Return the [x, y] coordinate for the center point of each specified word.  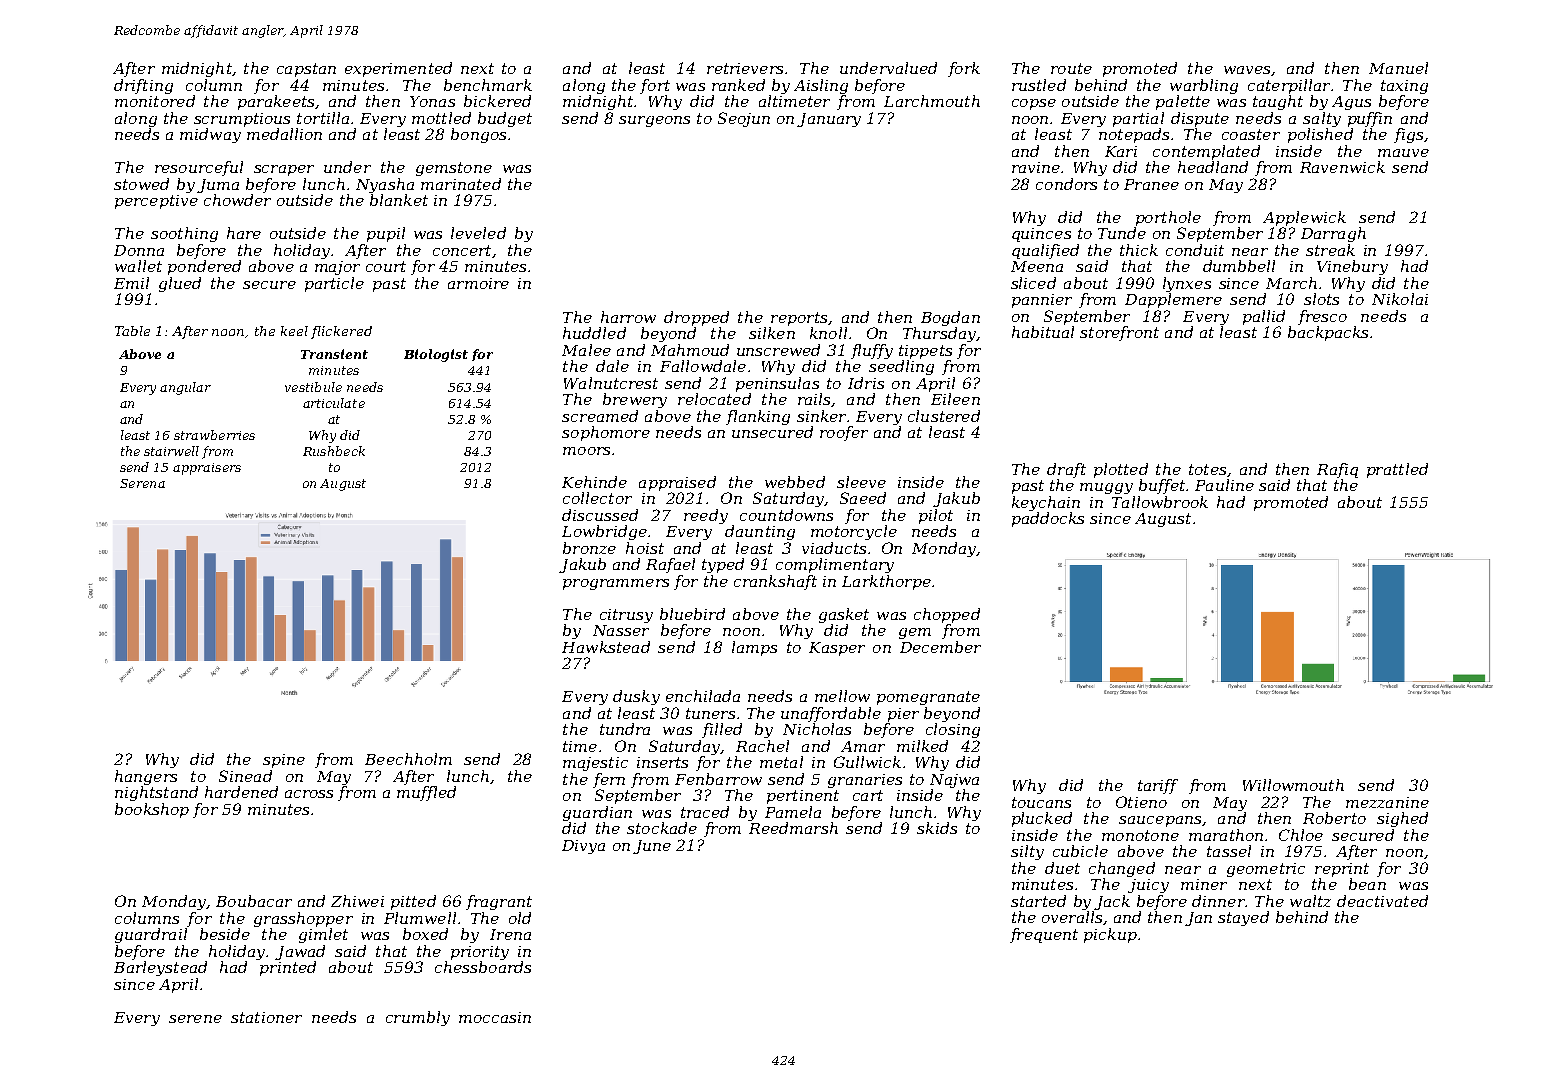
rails [814, 399]
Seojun [744, 119]
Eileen [955, 399]
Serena [142, 483]
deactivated [1382, 901]
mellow [842, 696]
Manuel [1398, 68]
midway [210, 135]
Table [132, 331]
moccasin [495, 1017]
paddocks [1048, 519]
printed [288, 968]
